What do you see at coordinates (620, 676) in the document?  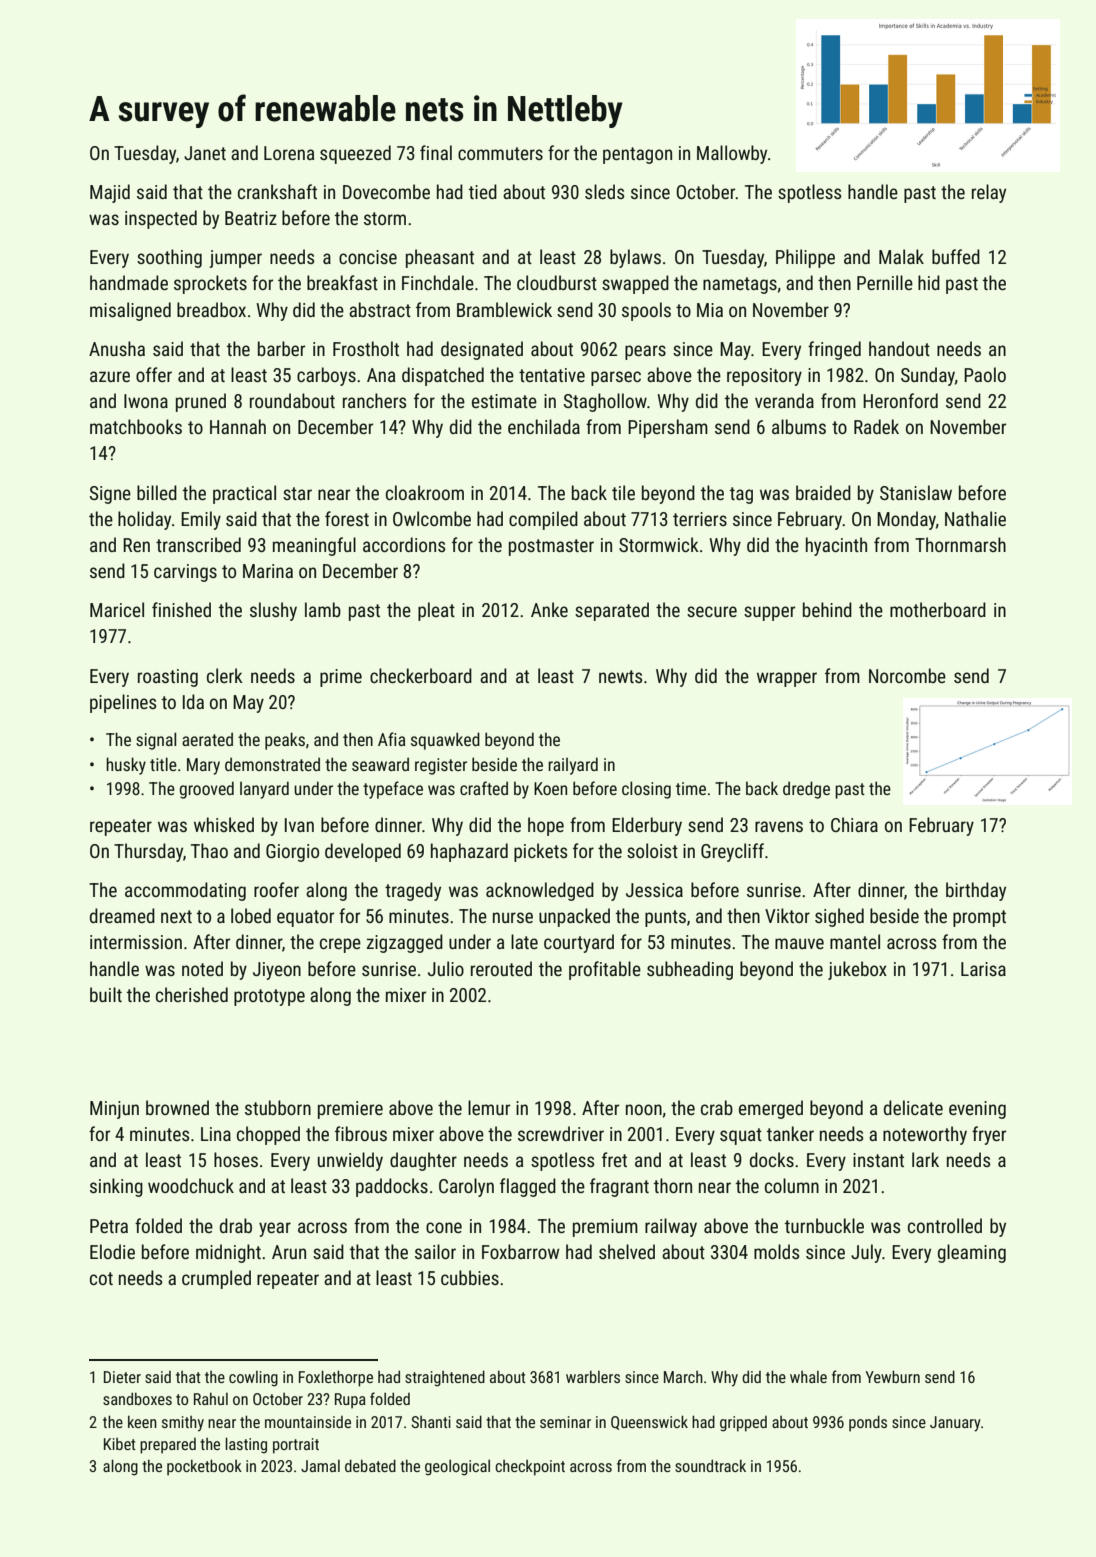 I see `newts` at bounding box center [620, 676].
